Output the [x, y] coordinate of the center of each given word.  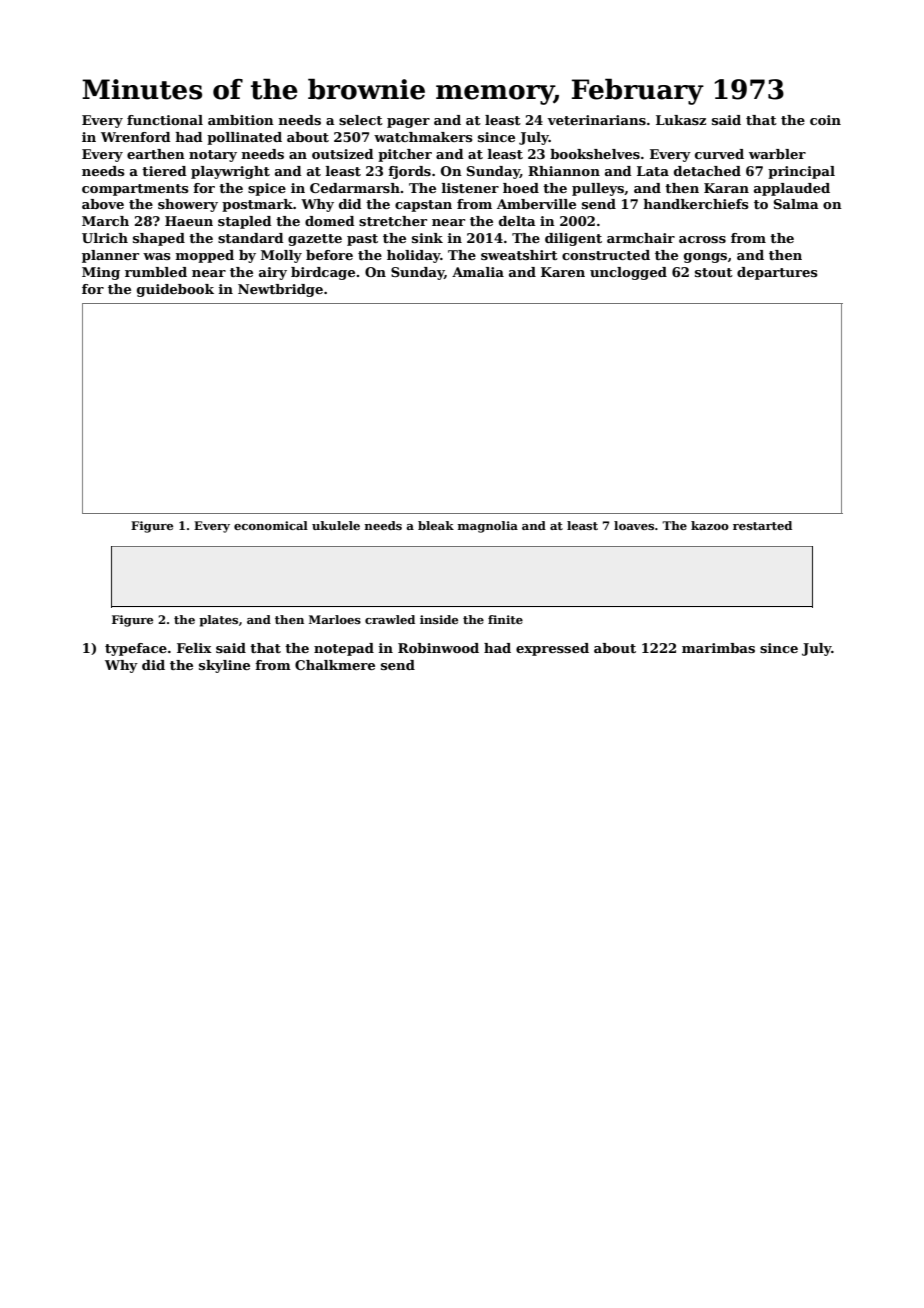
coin [825, 120]
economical [271, 525]
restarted [762, 525]
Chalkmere [335, 665]
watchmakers [423, 137]
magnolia [488, 527]
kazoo [710, 525]
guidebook [175, 290]
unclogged [628, 273]
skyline [224, 666]
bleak [436, 525]
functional [165, 120]
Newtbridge [280, 290]
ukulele [336, 525]
